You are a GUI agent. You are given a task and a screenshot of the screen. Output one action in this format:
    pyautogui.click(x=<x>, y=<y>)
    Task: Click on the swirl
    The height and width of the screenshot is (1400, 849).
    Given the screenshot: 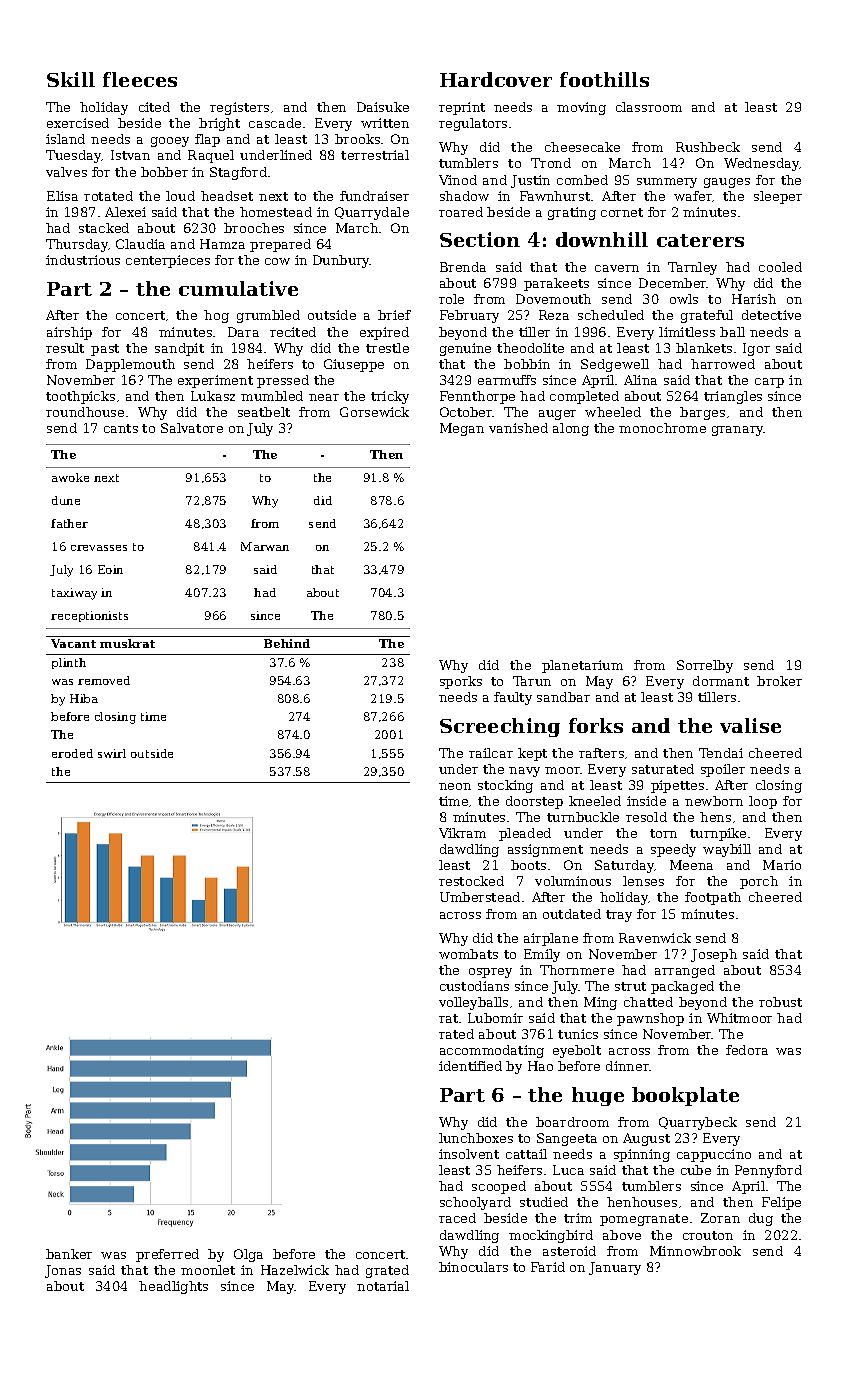 What is the action you would take?
    pyautogui.click(x=112, y=753)
